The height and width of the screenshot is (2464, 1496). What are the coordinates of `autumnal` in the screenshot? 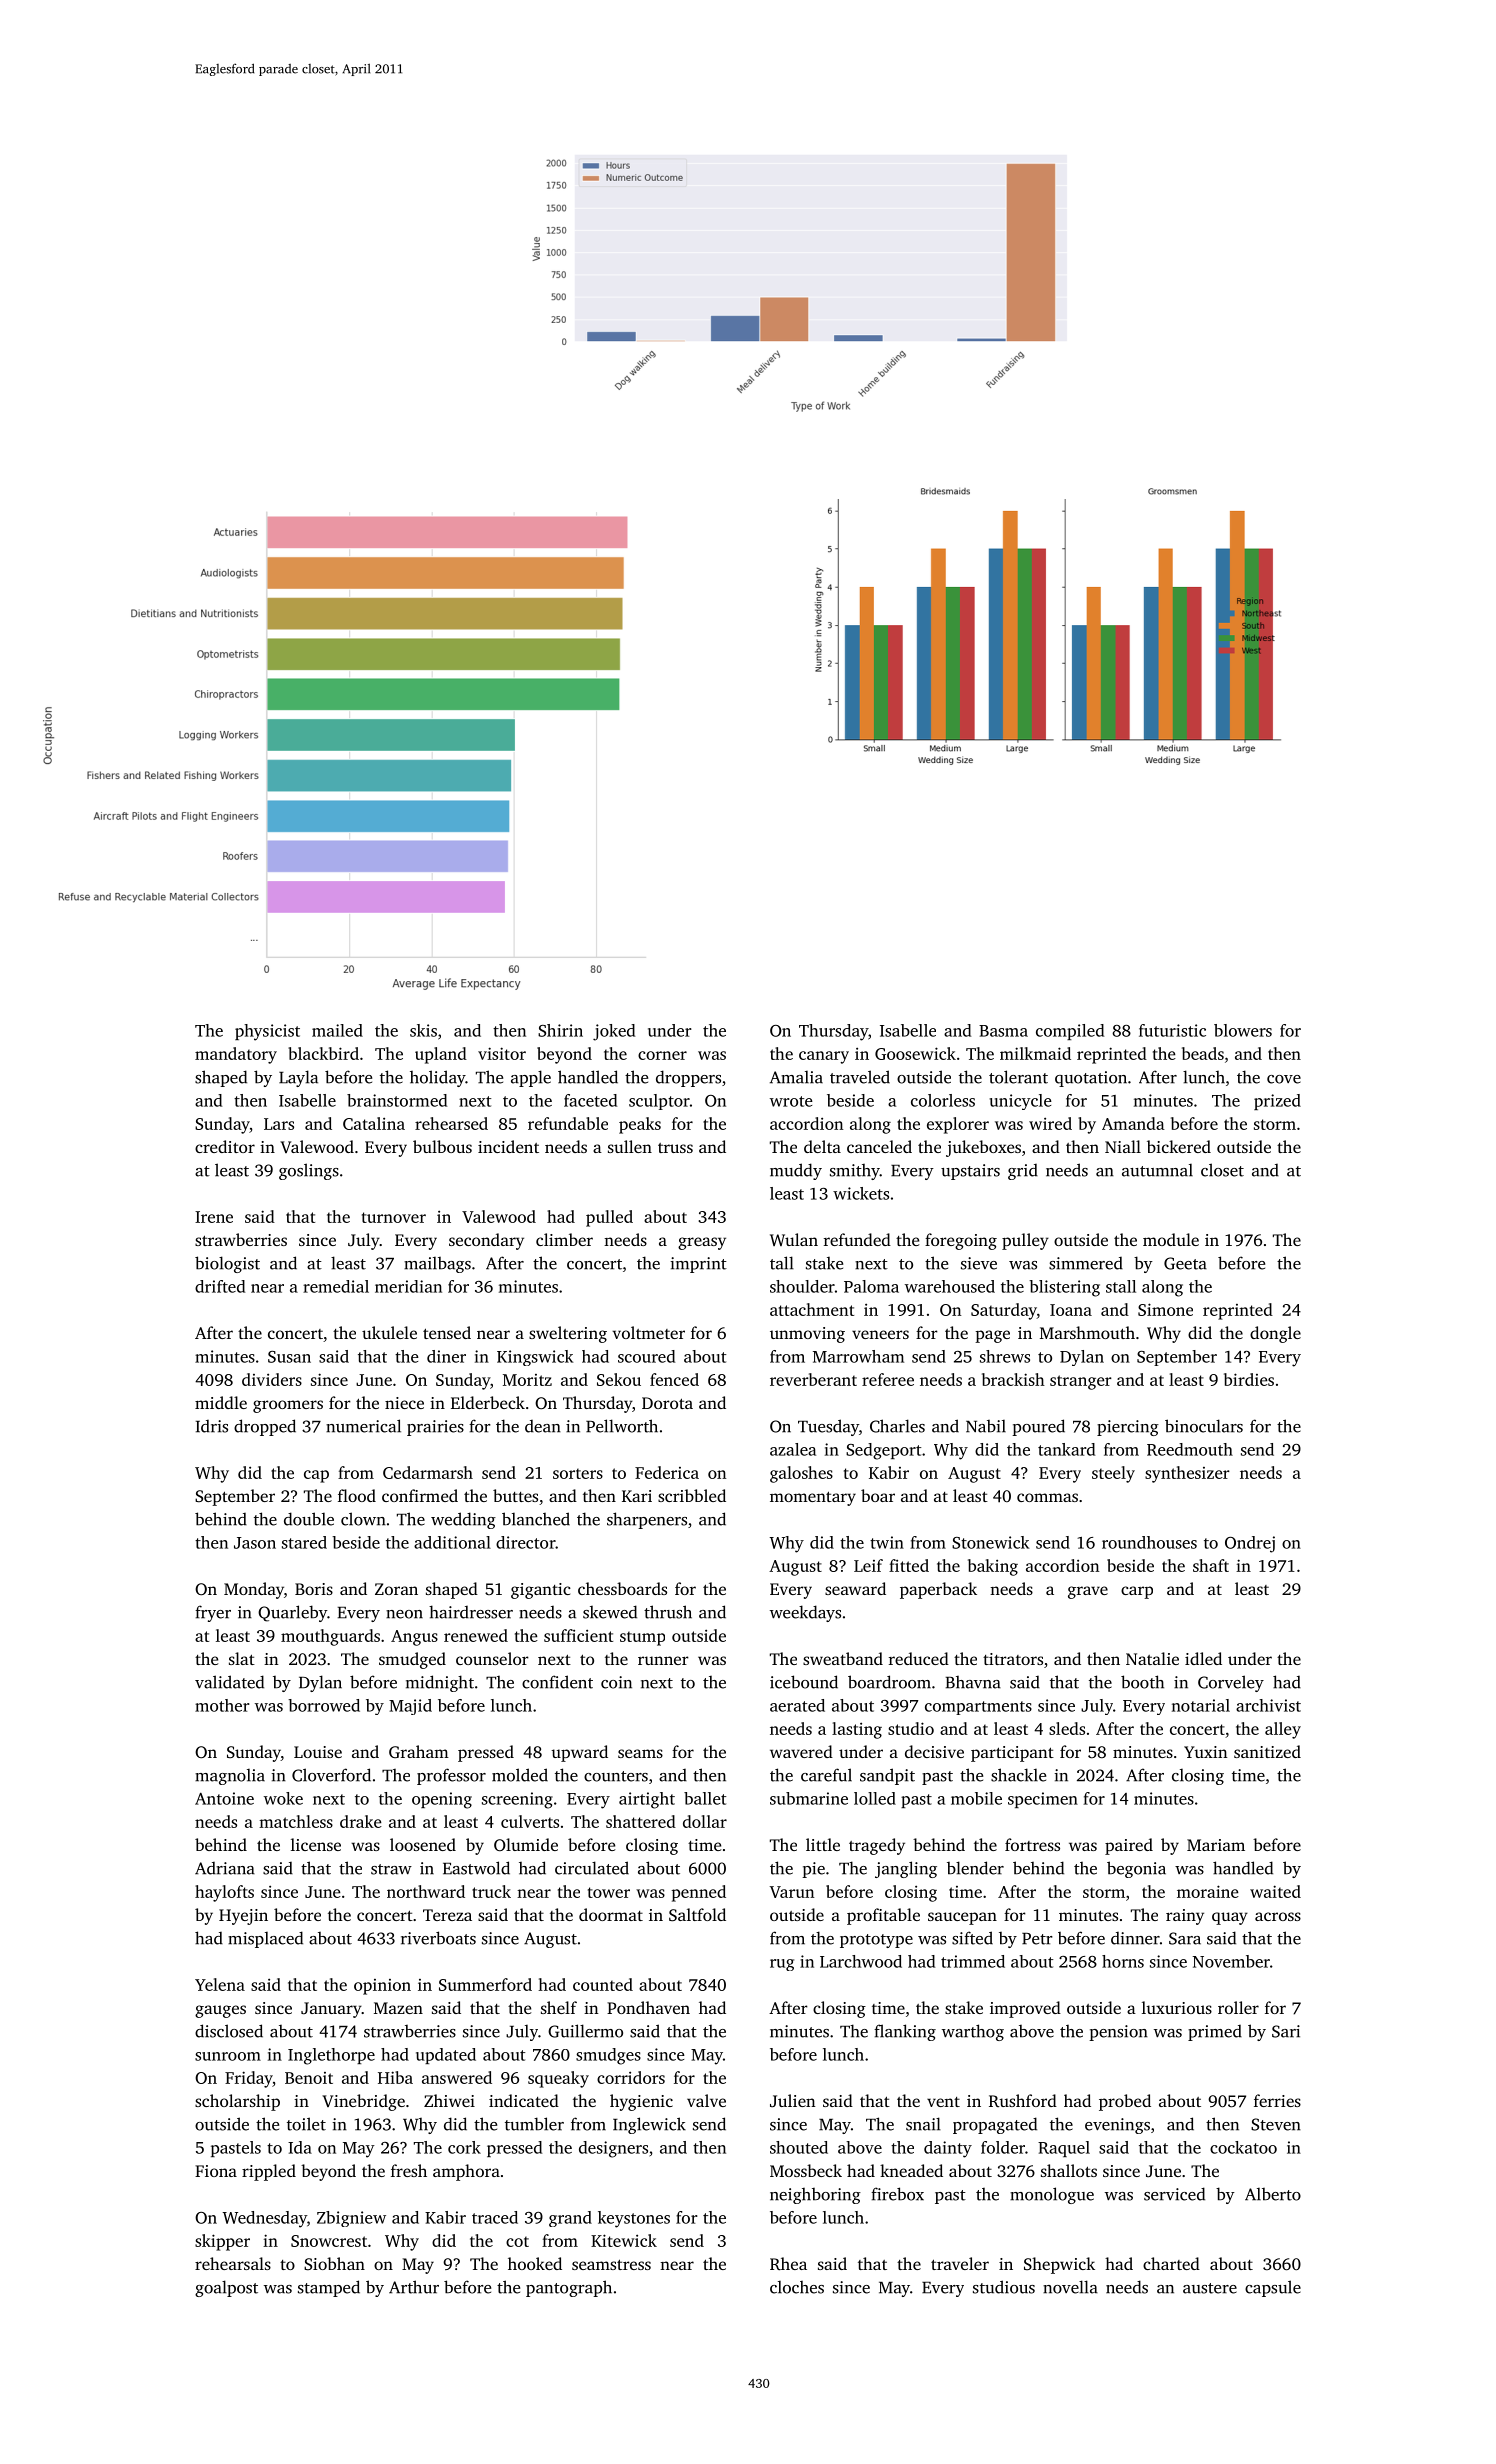 It's located at (1157, 1170).
